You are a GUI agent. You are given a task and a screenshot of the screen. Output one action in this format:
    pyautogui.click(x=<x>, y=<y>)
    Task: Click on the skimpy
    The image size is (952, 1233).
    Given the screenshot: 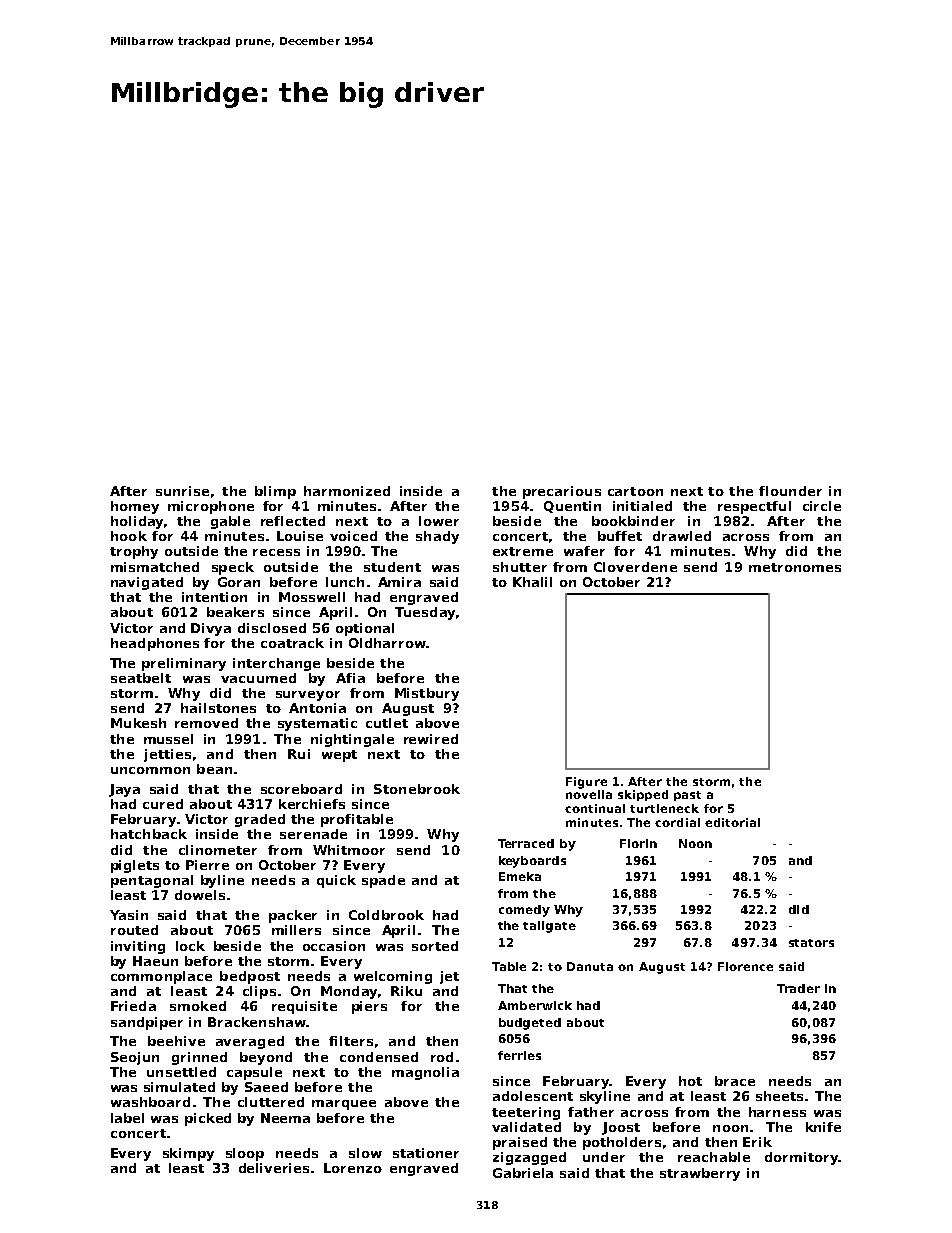 What is the action you would take?
    pyautogui.click(x=188, y=1154)
